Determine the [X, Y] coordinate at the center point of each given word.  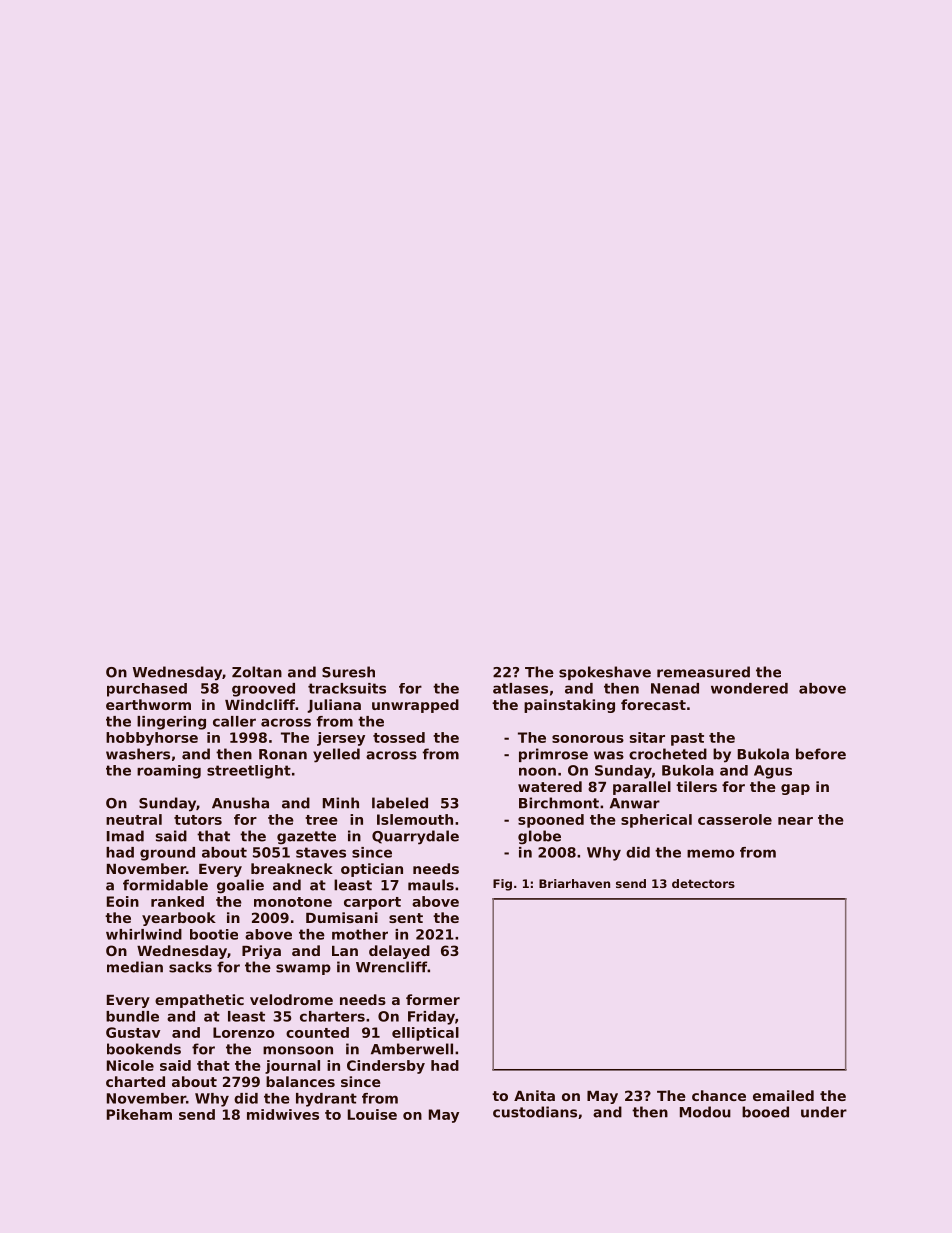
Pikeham [139, 1114]
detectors [703, 883]
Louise [372, 1114]
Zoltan [257, 672]
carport [372, 903]
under [824, 1112]
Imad [125, 836]
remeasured [703, 672]
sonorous [588, 739]
